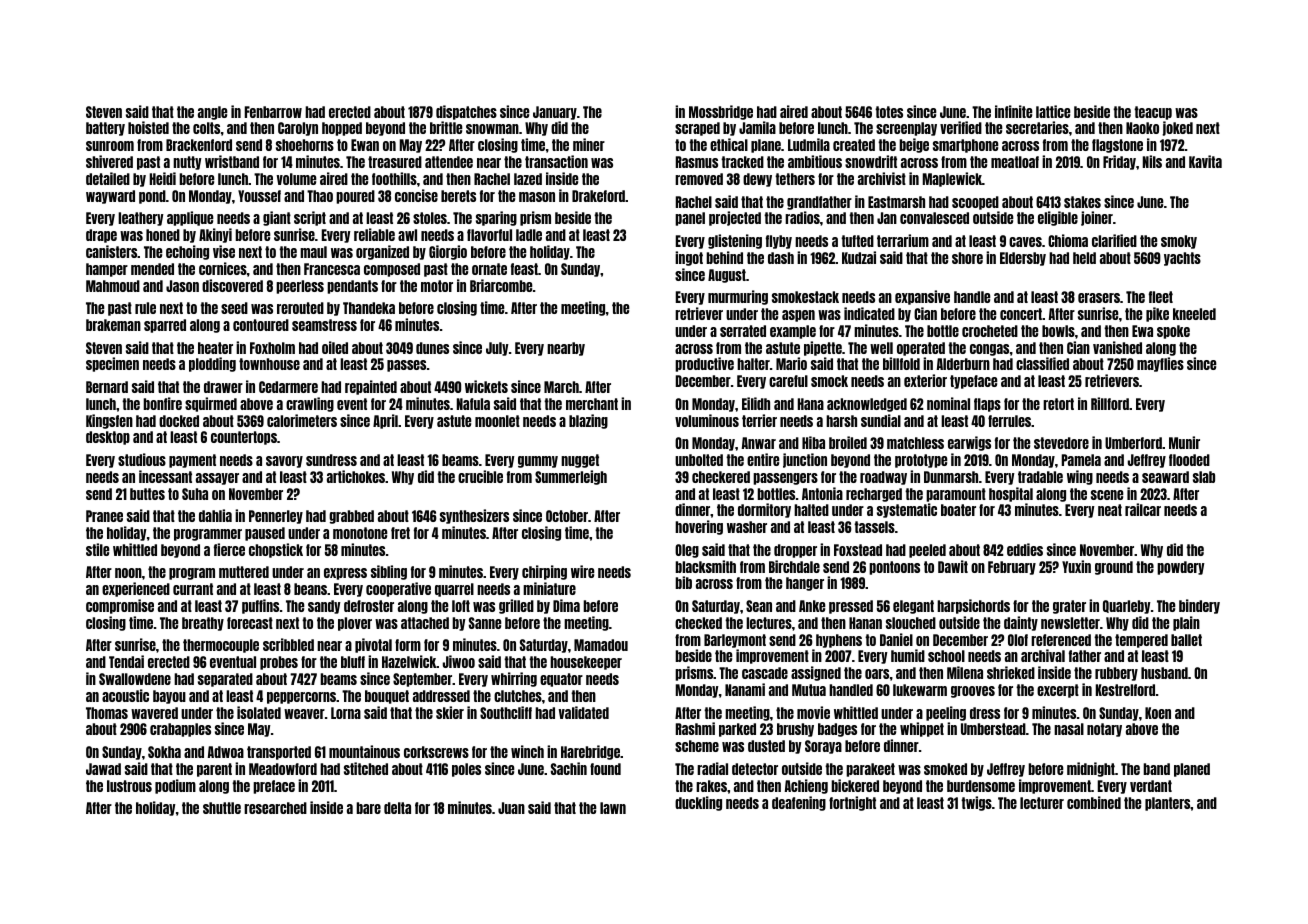  What do you see at coordinates (561, 387) in the document?
I see `March` at bounding box center [561, 387].
